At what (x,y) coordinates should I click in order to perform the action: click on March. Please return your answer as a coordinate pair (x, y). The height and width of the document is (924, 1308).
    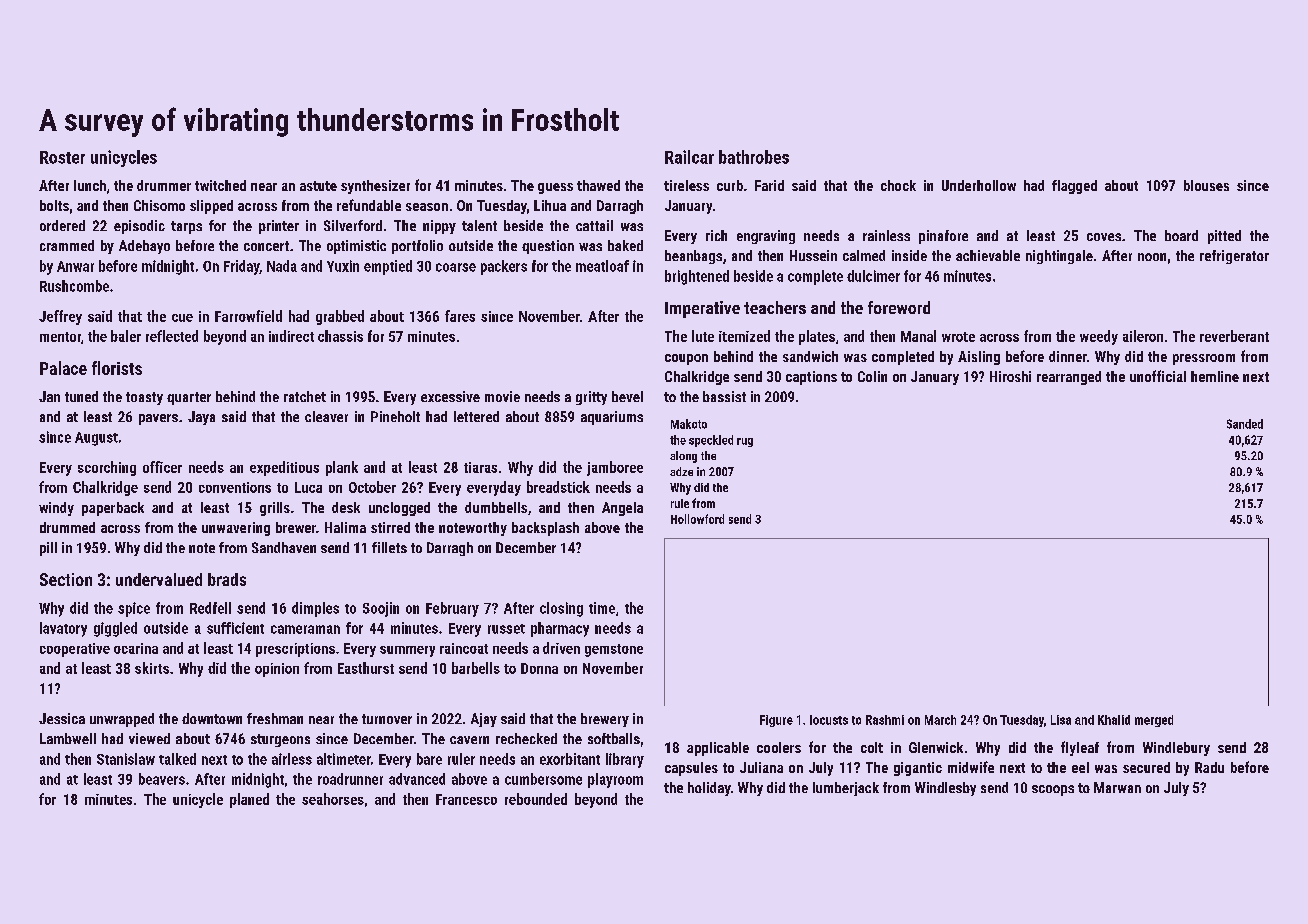
    Looking at the image, I should click on (940, 720).
